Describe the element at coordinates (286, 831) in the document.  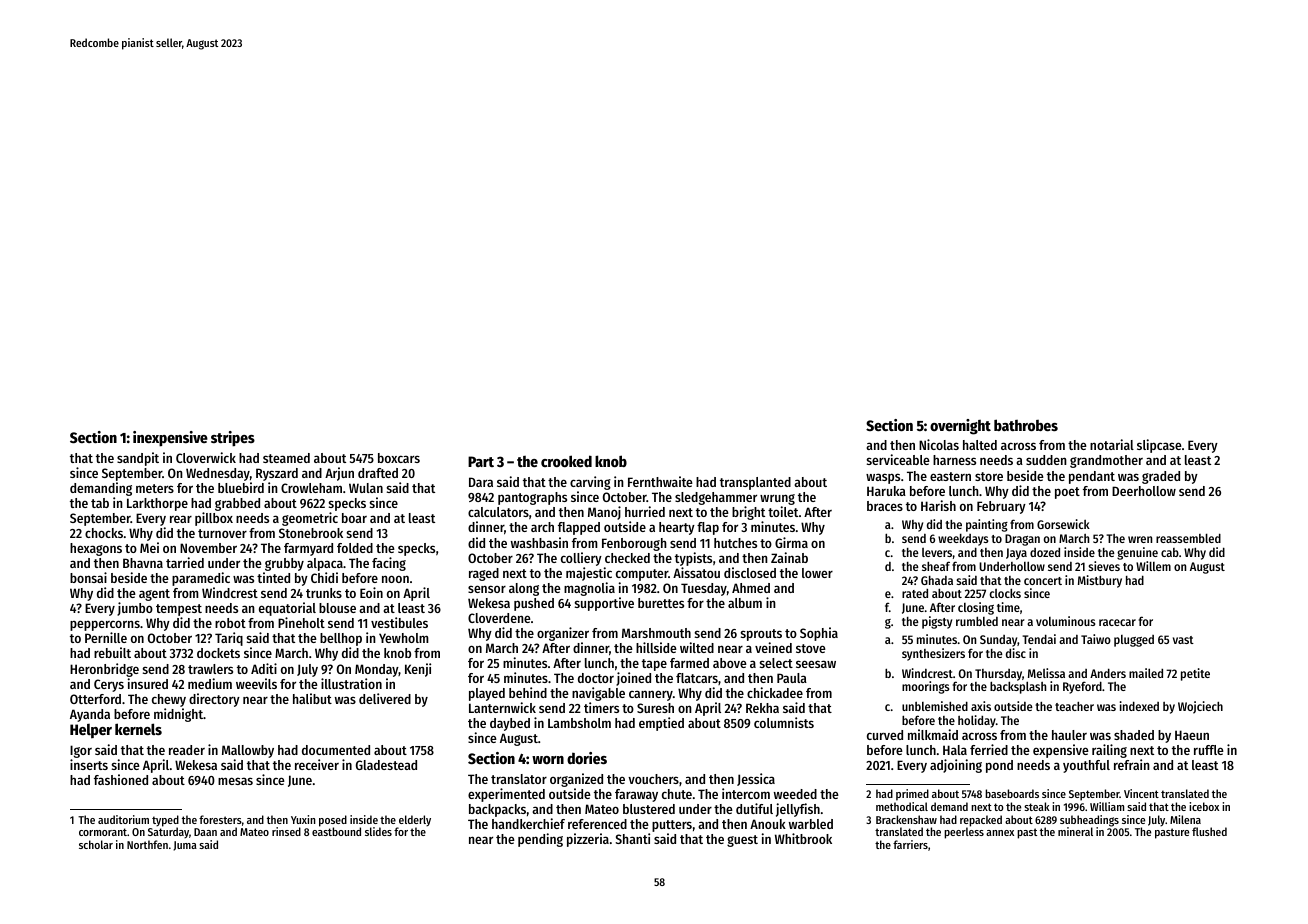
I see `rinsed` at that location.
